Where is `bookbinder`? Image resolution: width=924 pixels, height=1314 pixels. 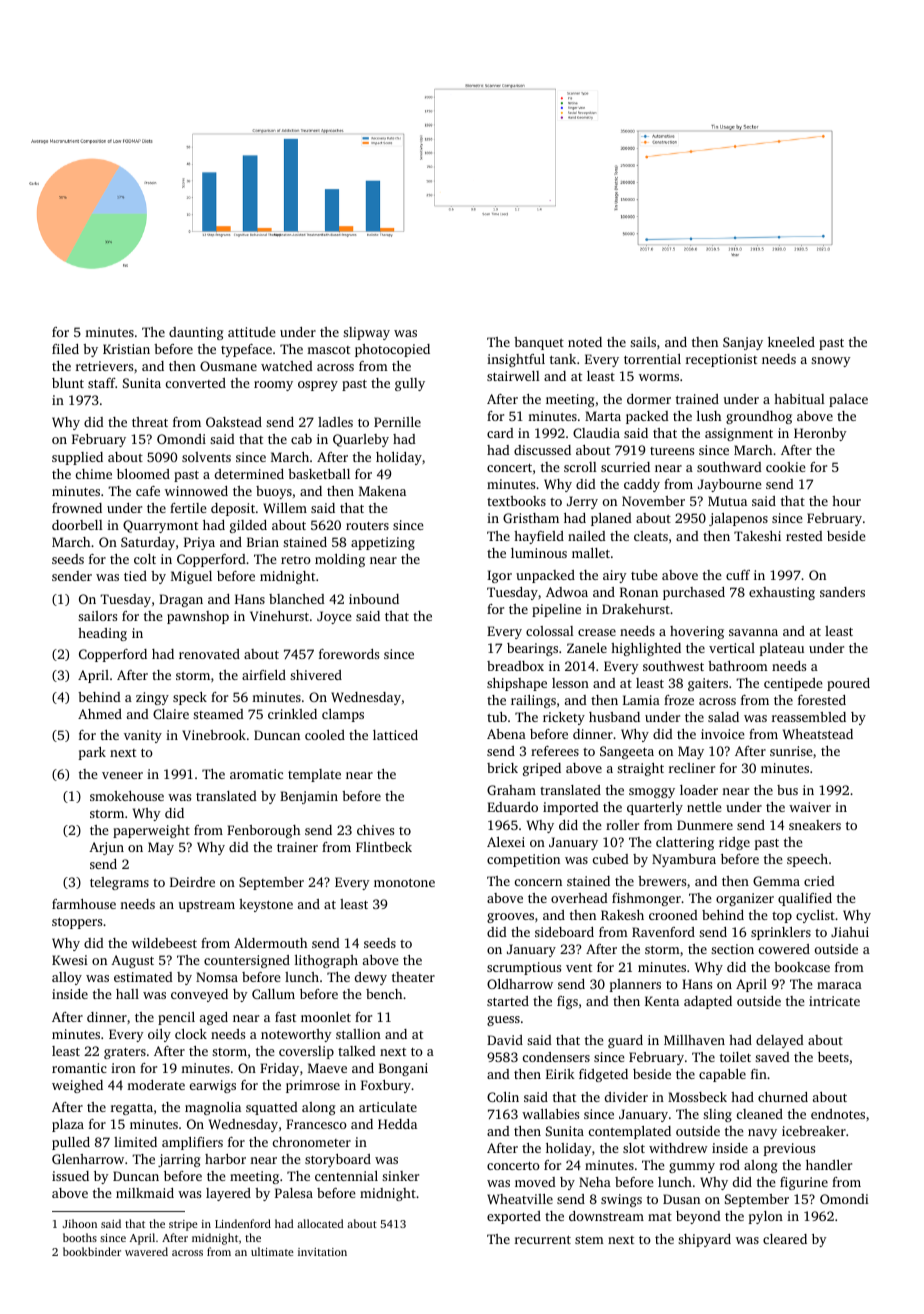 bookbinder is located at coordinates (92, 1251).
